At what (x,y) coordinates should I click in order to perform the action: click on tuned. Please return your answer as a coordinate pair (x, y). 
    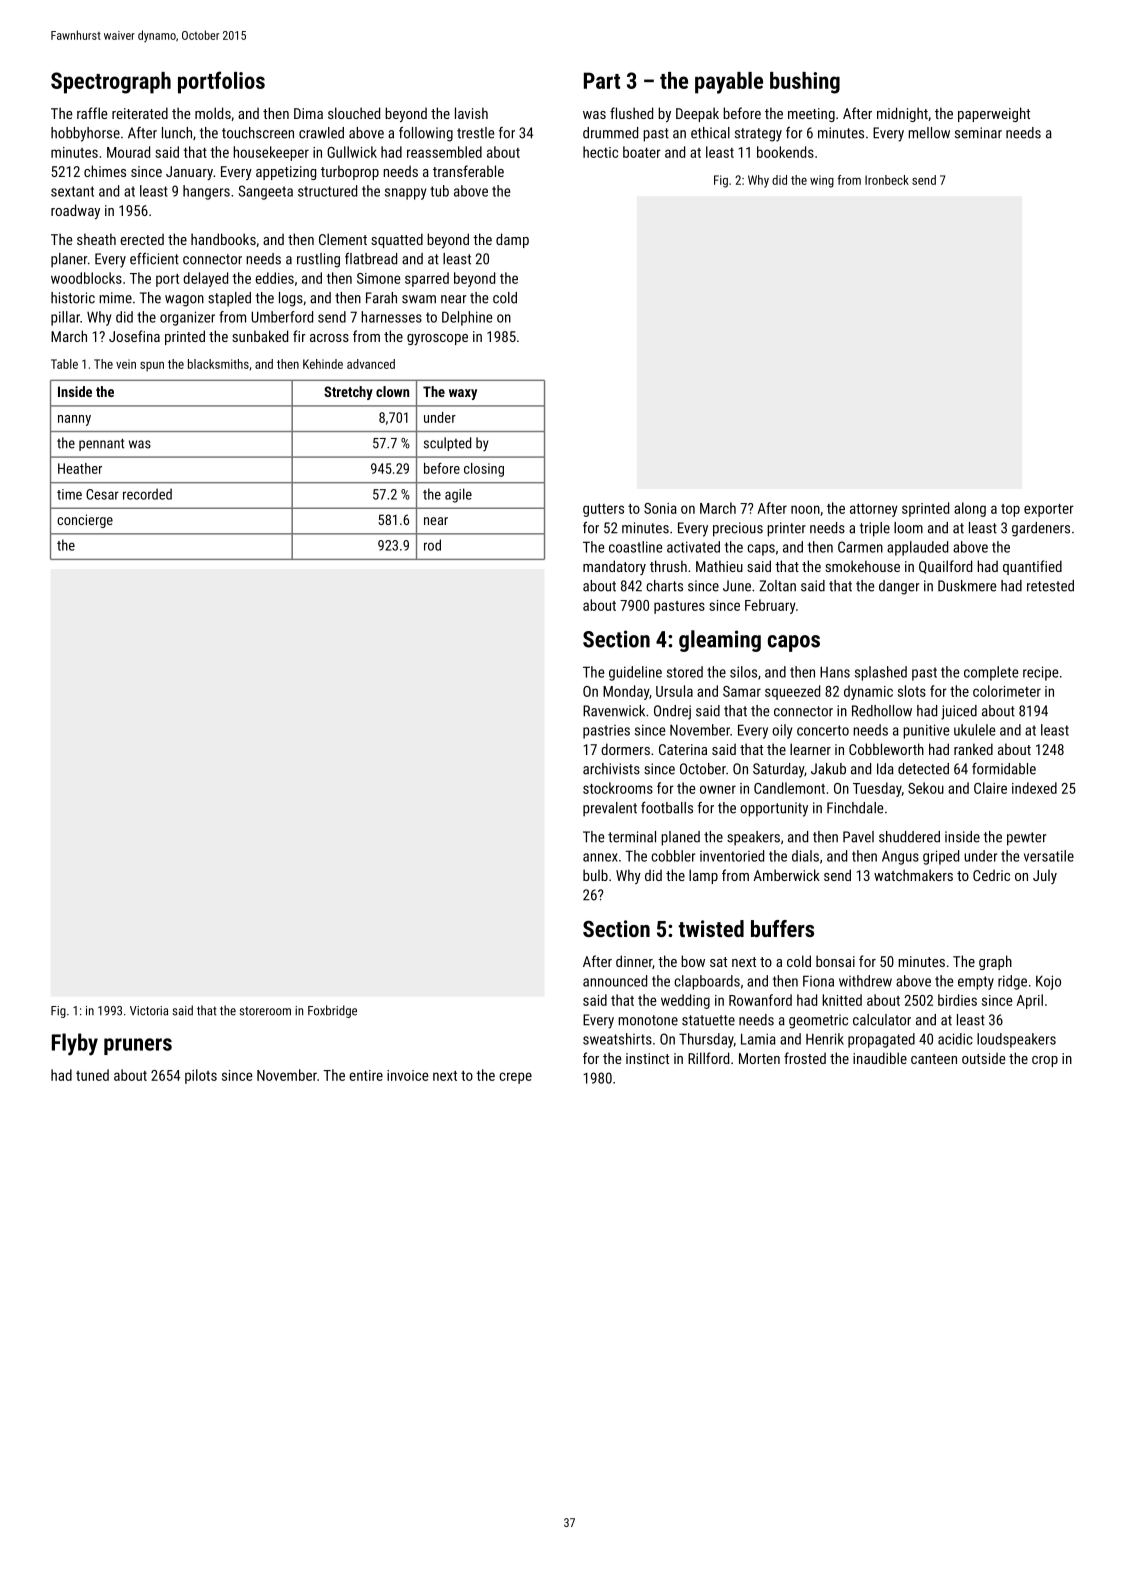
    Looking at the image, I should click on (92, 1075).
